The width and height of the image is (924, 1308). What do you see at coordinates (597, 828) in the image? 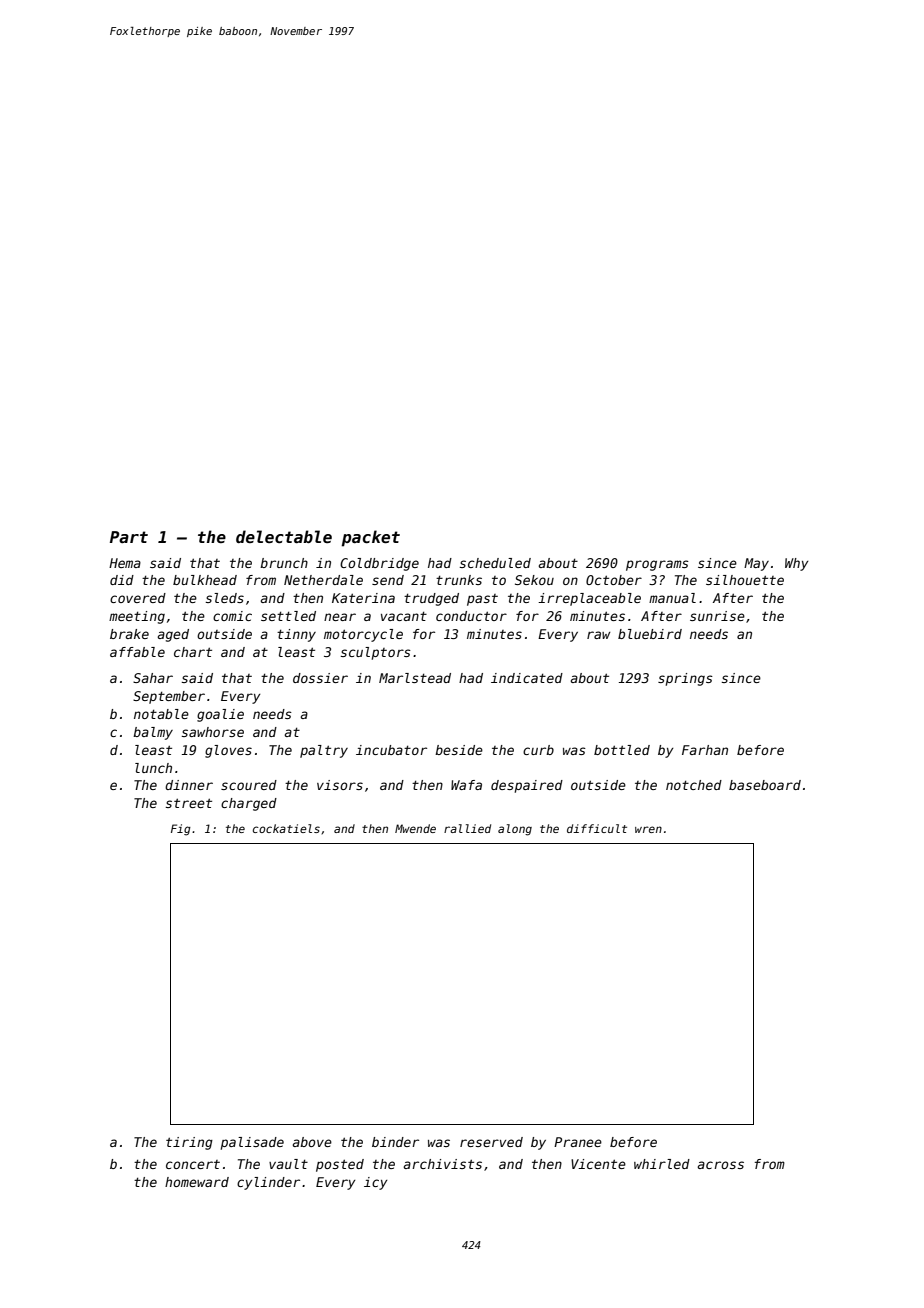
I see `difficult` at bounding box center [597, 828].
